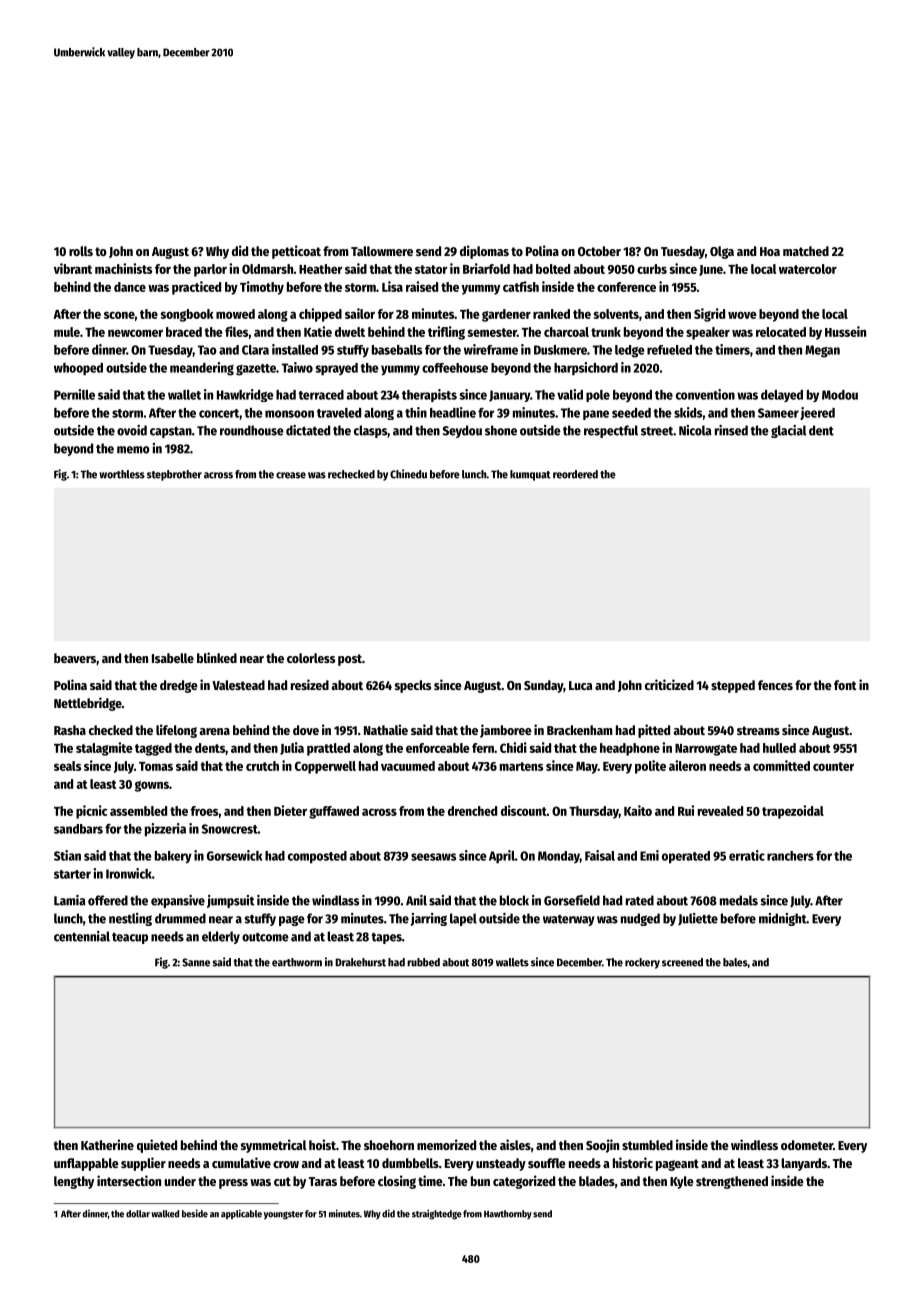  What do you see at coordinates (429, 395) in the image?
I see `therapists` at bounding box center [429, 395].
